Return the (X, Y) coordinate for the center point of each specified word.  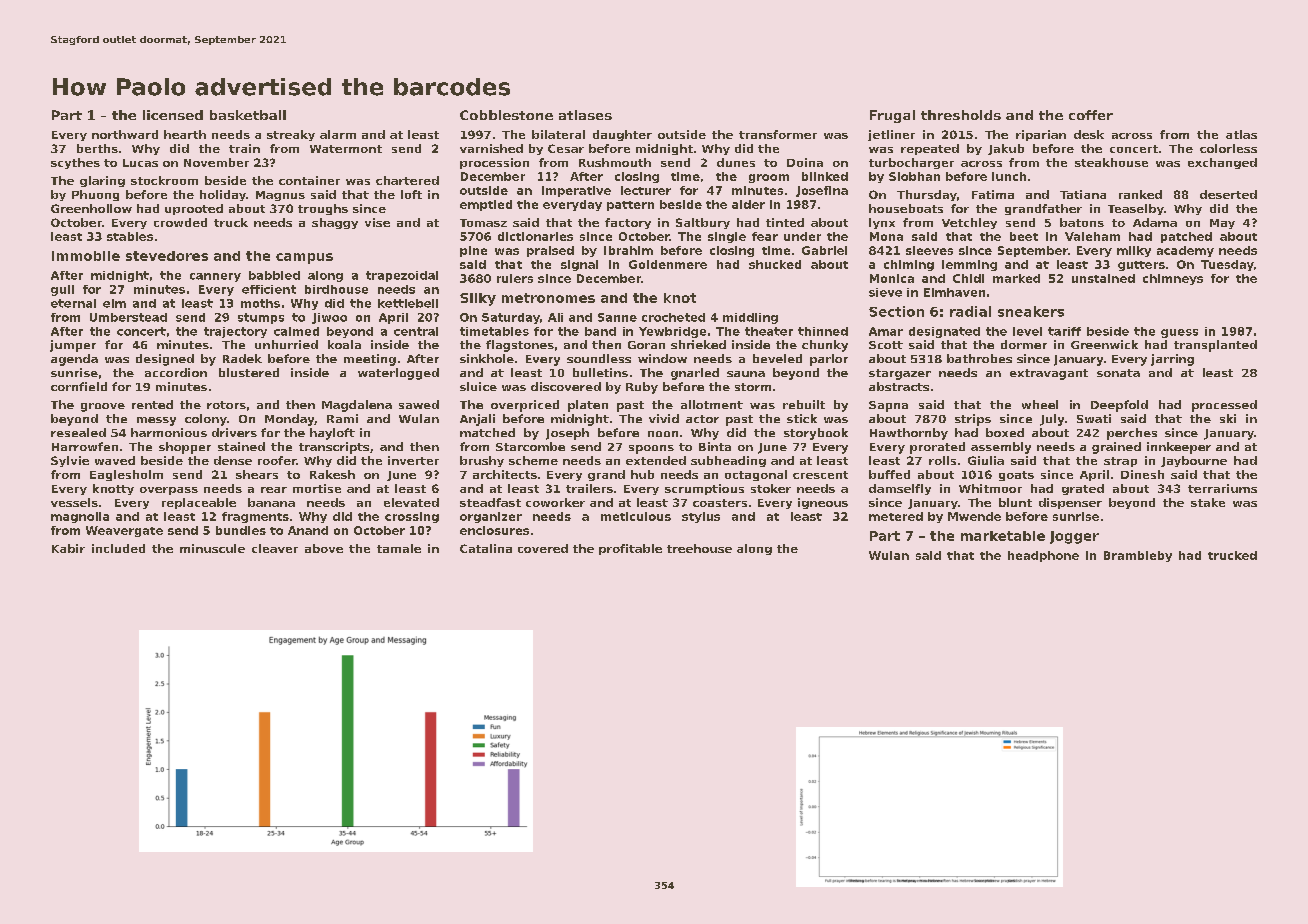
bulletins (600, 372)
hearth (185, 134)
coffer (1091, 115)
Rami (342, 418)
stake (1208, 502)
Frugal (892, 116)
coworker (555, 502)
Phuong (95, 195)
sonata (1118, 373)
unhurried (286, 344)
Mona (886, 236)
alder (748, 204)
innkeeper (1179, 448)
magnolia (80, 517)
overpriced (525, 406)
